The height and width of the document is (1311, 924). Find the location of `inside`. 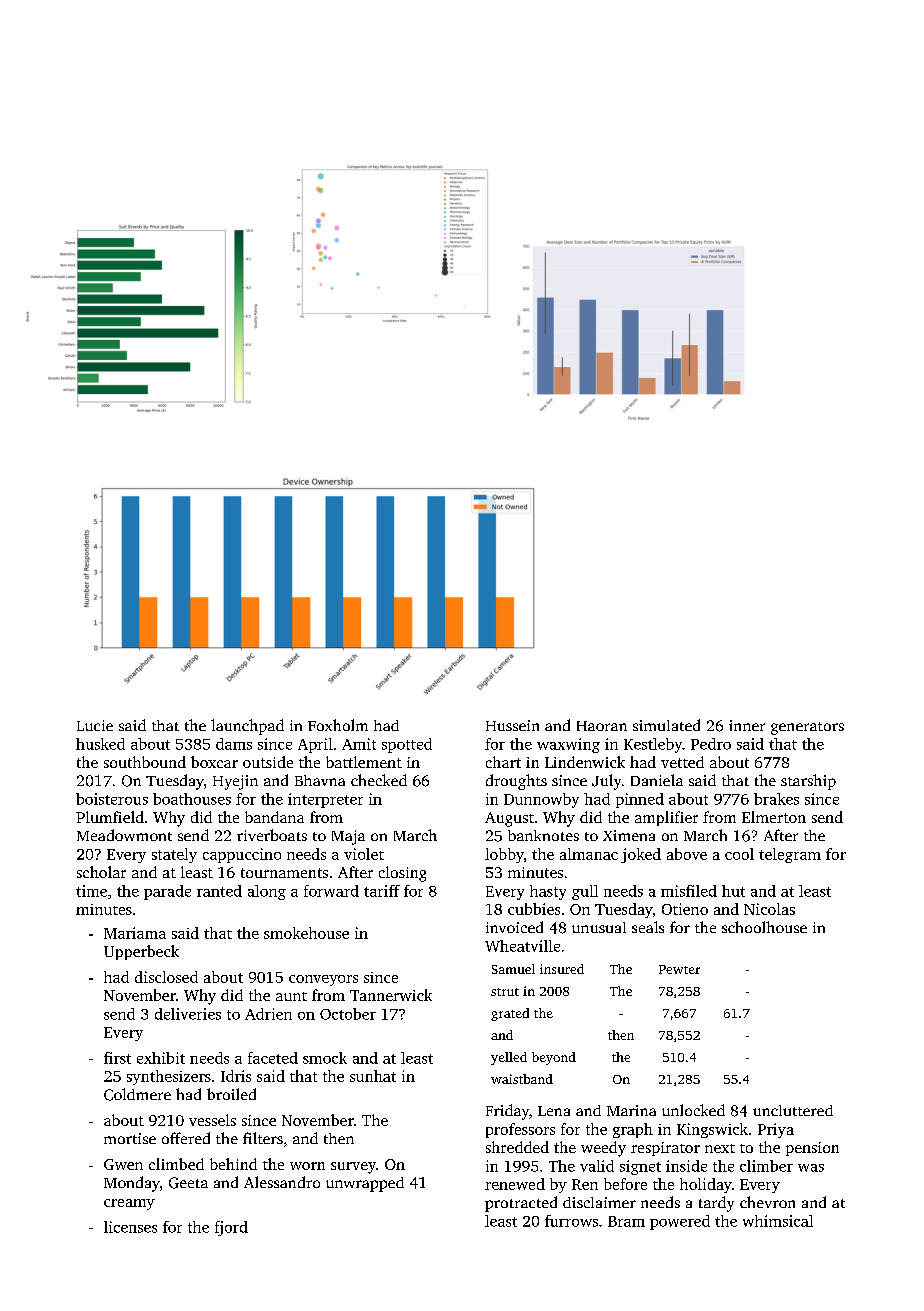

inside is located at coordinates (686, 1166).
